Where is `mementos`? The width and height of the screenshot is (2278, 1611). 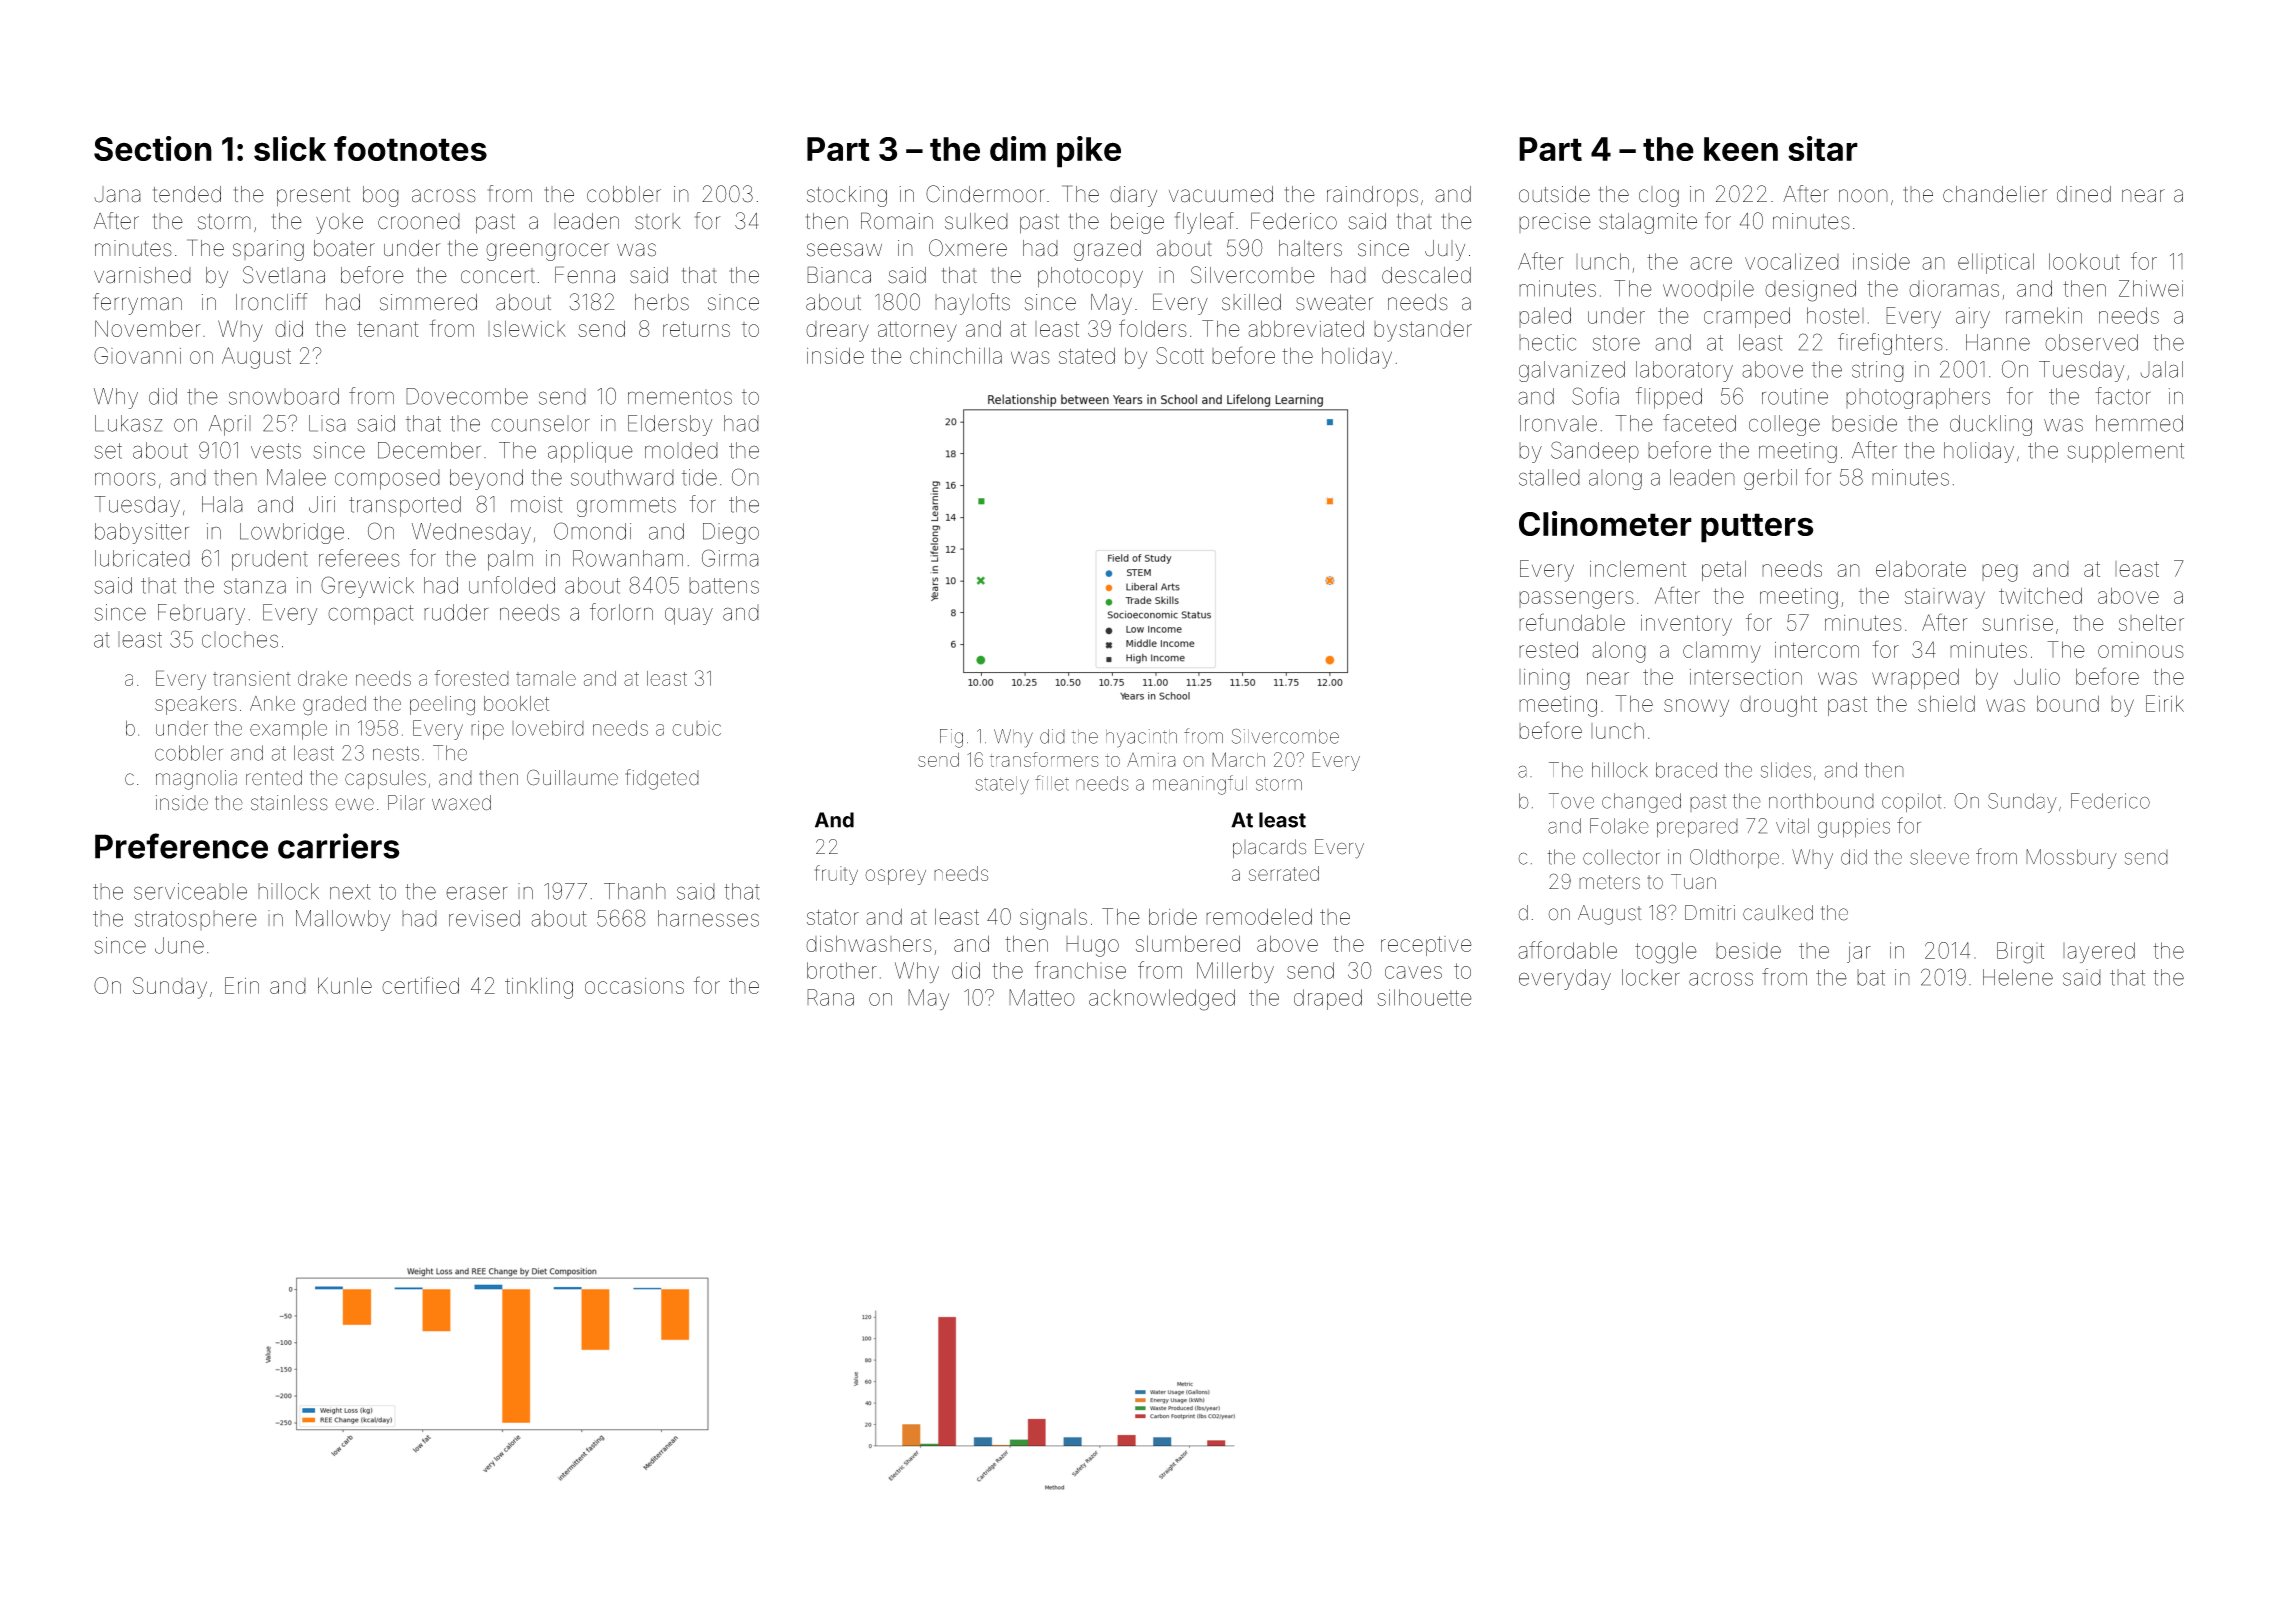 mementos is located at coordinates (680, 397).
